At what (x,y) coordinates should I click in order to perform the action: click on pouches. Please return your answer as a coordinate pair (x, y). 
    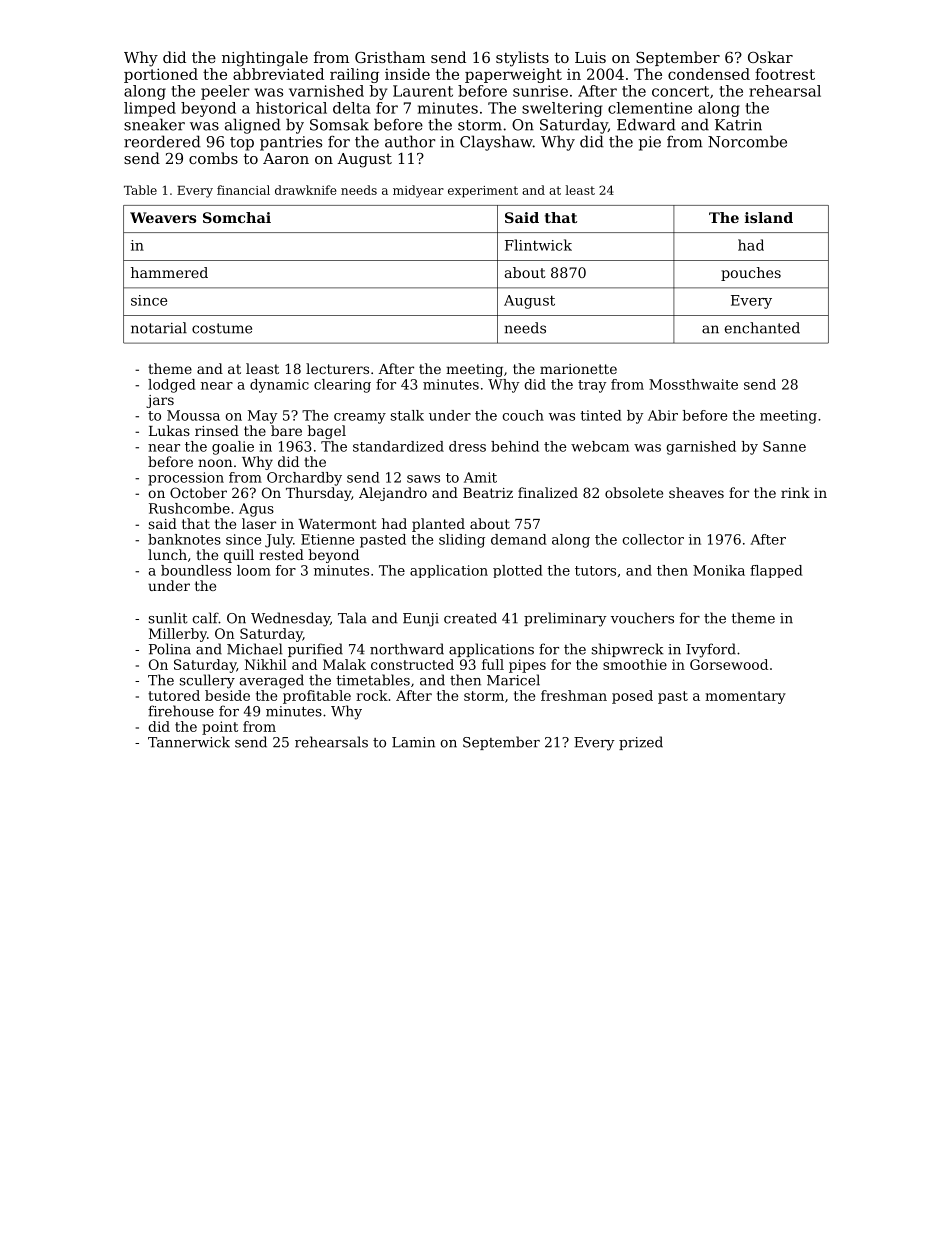
    Looking at the image, I should click on (751, 274).
